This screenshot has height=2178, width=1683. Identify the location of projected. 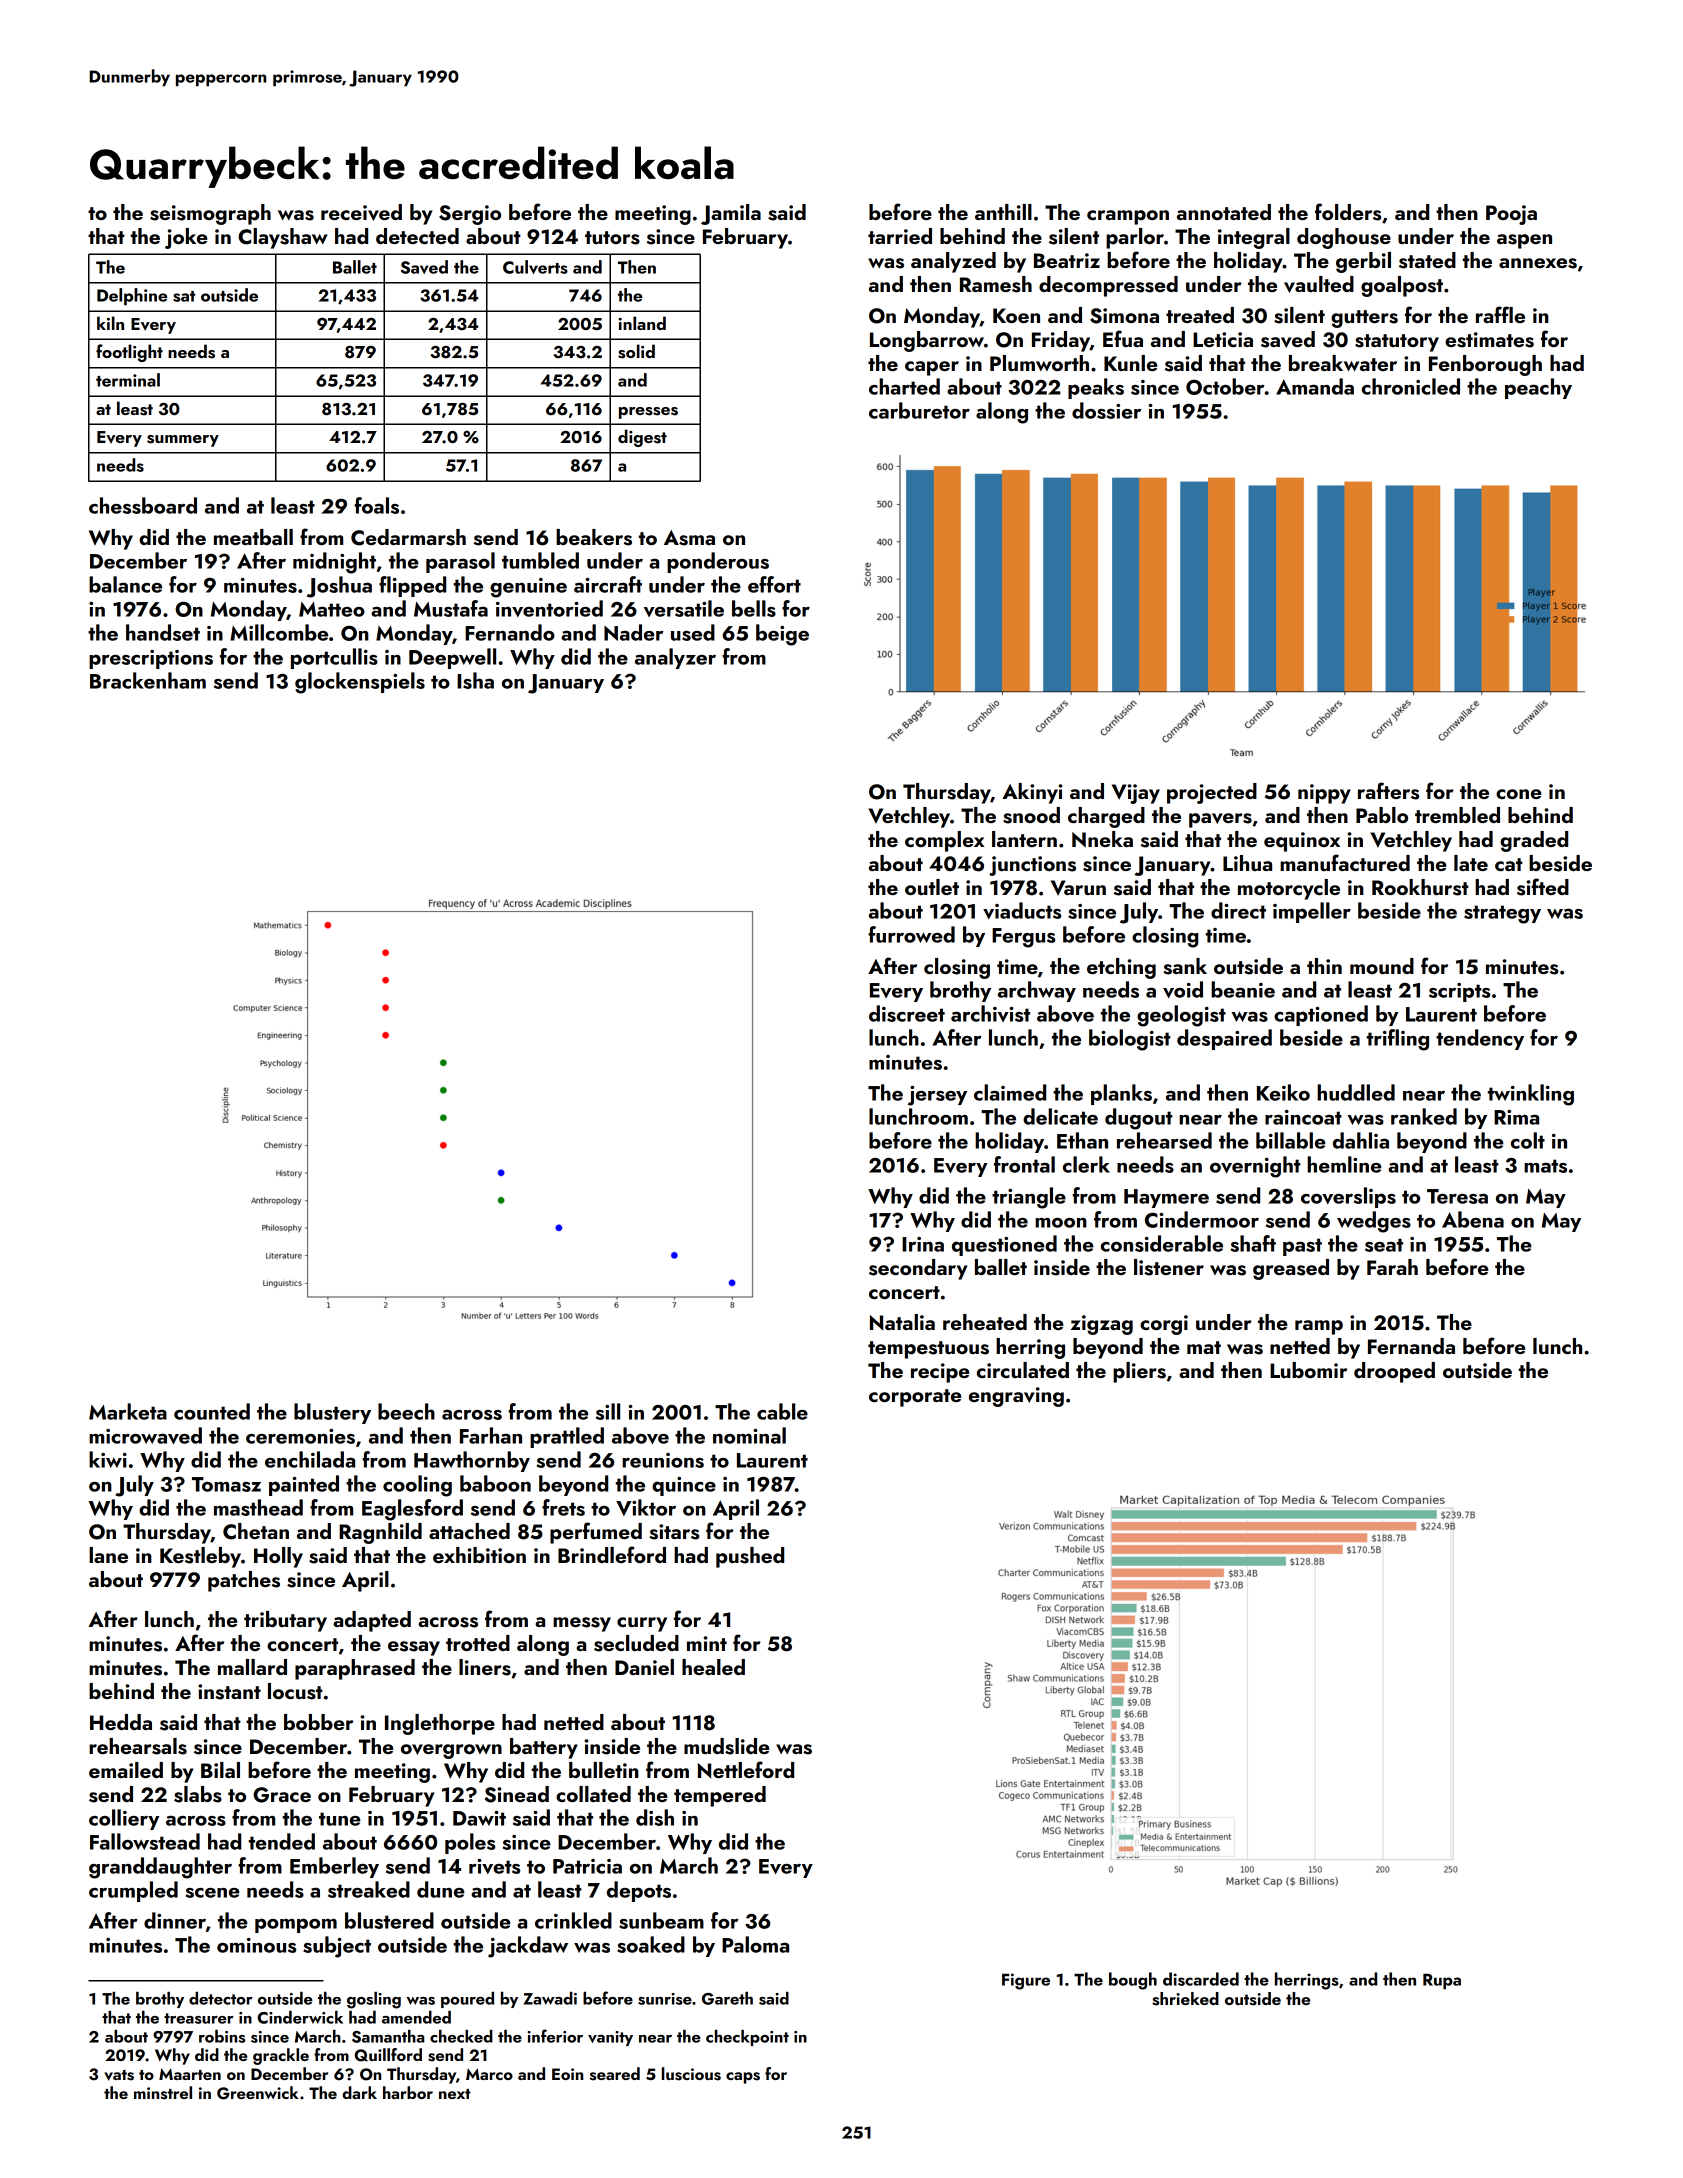
(1212, 793).
